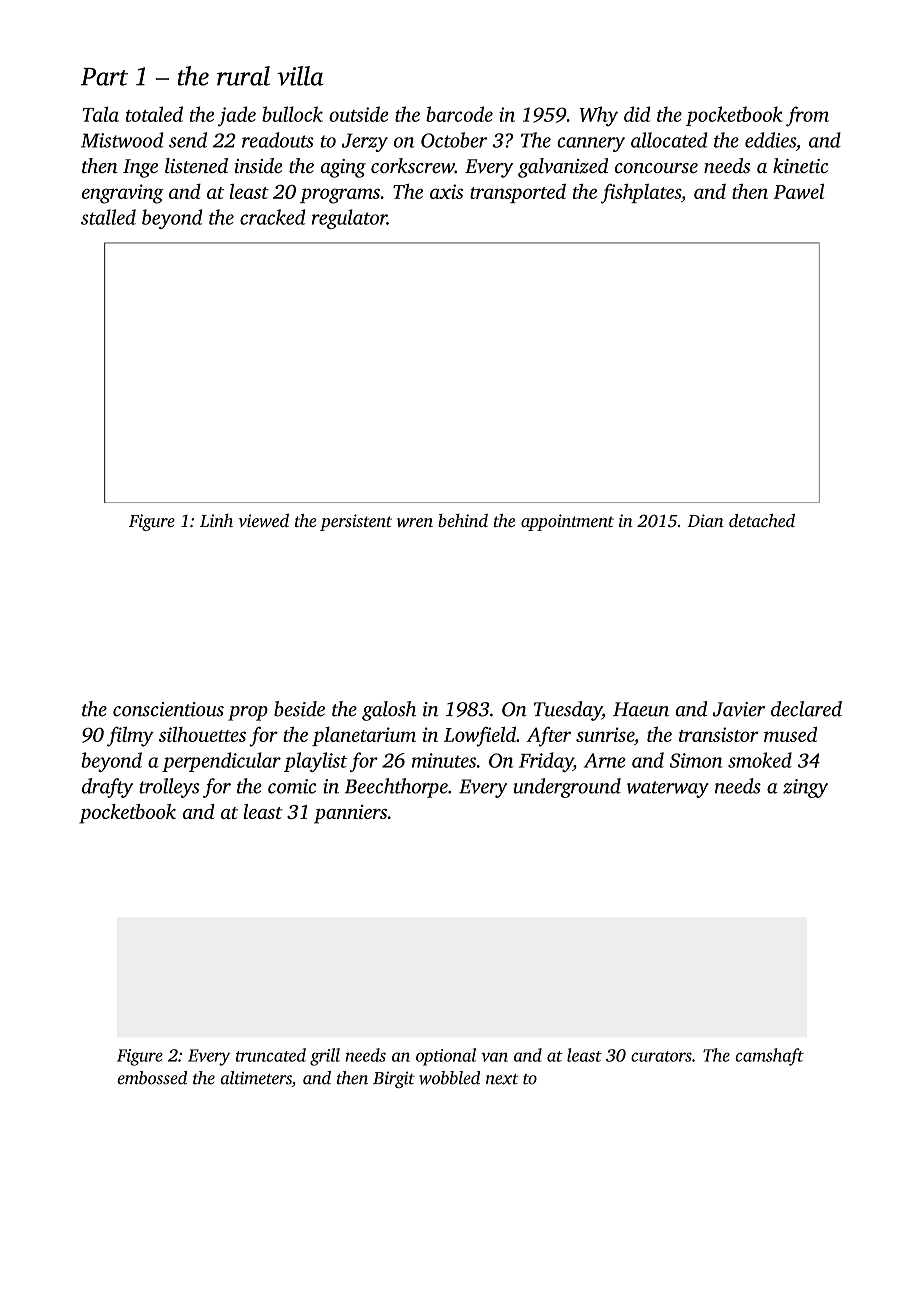  Describe the element at coordinates (769, 1057) in the screenshot. I see `camshaft` at that location.
